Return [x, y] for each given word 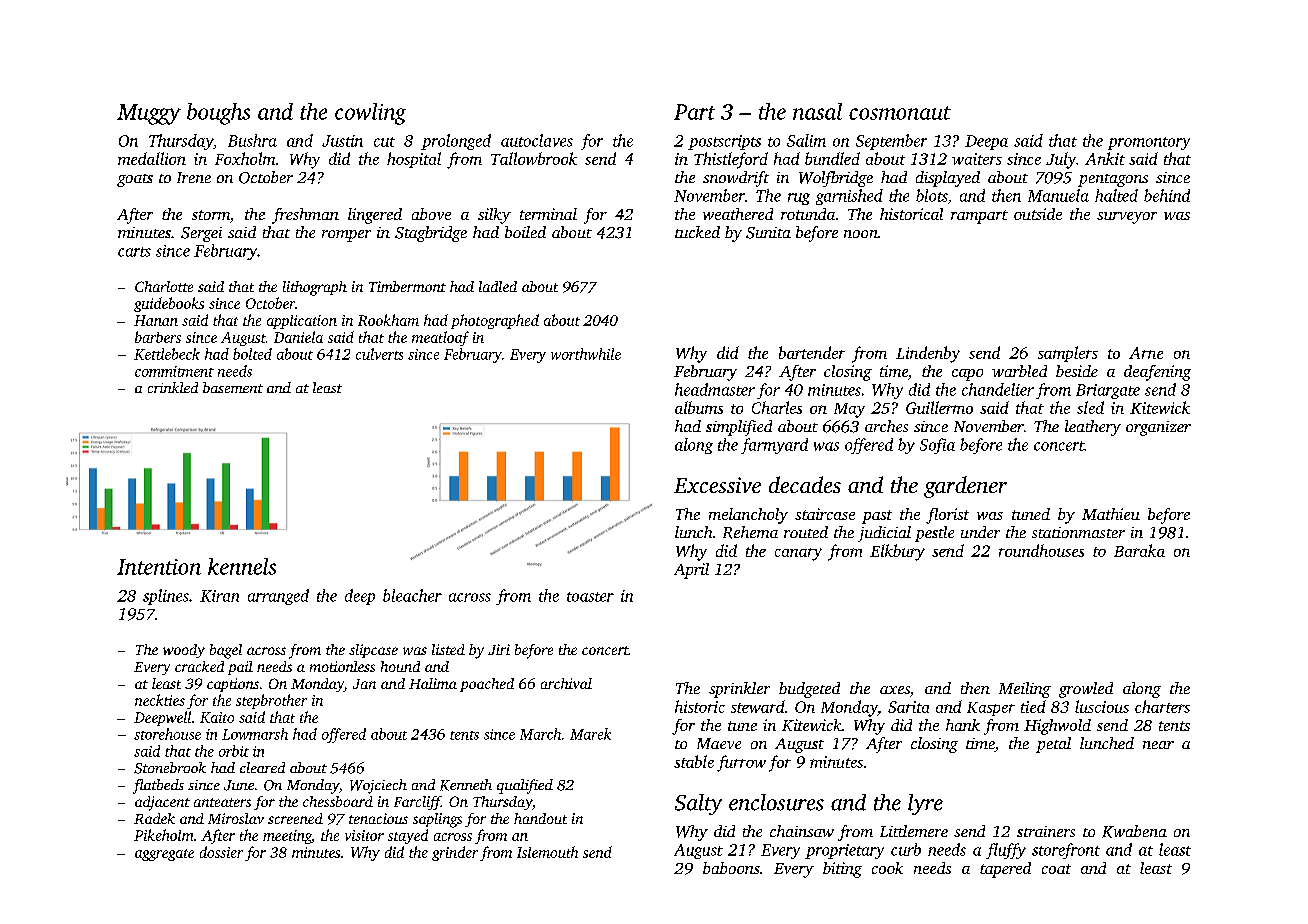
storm [211, 215]
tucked [697, 232]
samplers [1068, 354]
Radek [154, 818]
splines [166, 597]
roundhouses [1041, 550]
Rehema [750, 532]
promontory [1149, 143]
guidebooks [169, 304]
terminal [548, 214]
